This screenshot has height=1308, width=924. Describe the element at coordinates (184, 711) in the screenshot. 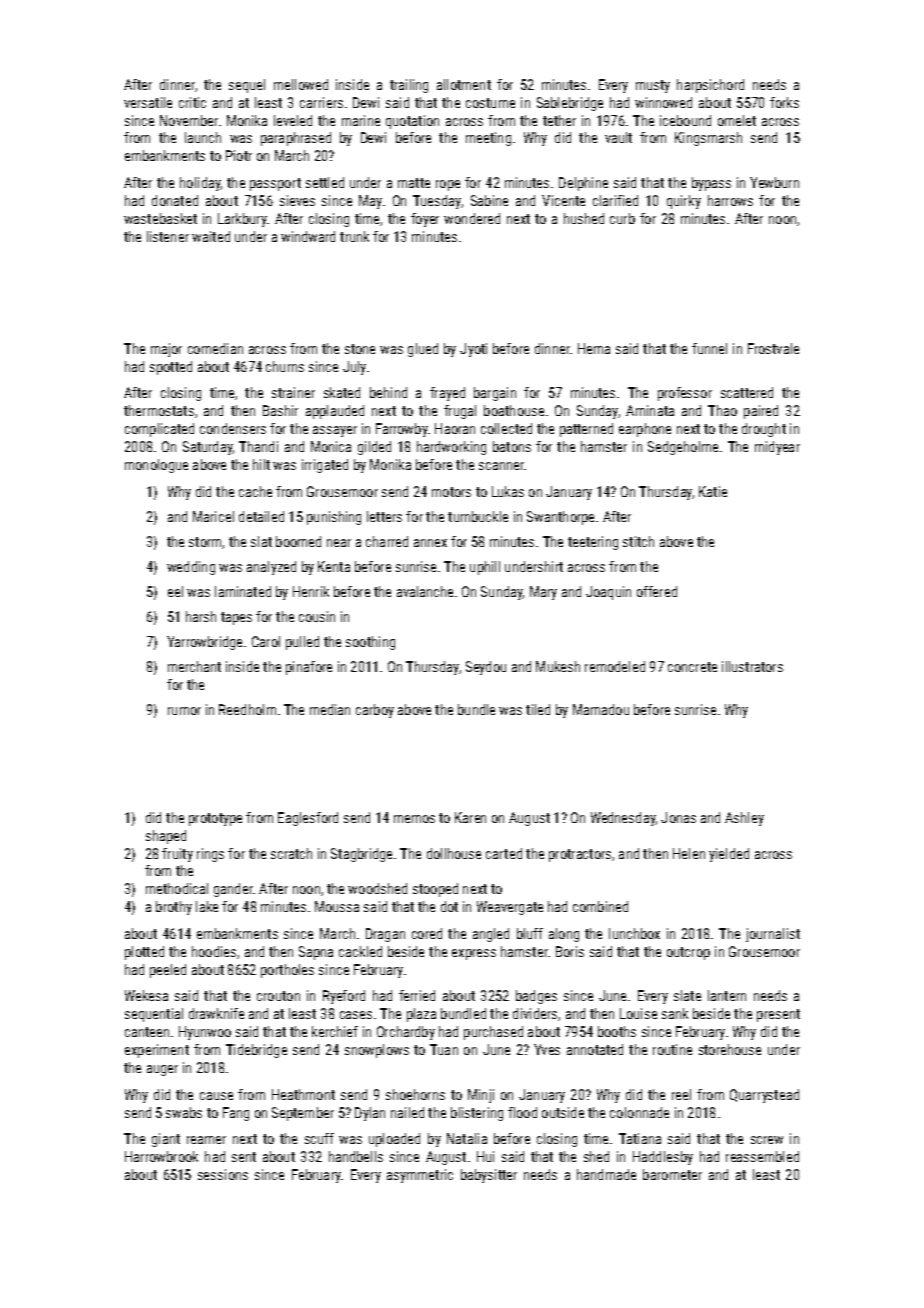

I see `rumor` at that location.
